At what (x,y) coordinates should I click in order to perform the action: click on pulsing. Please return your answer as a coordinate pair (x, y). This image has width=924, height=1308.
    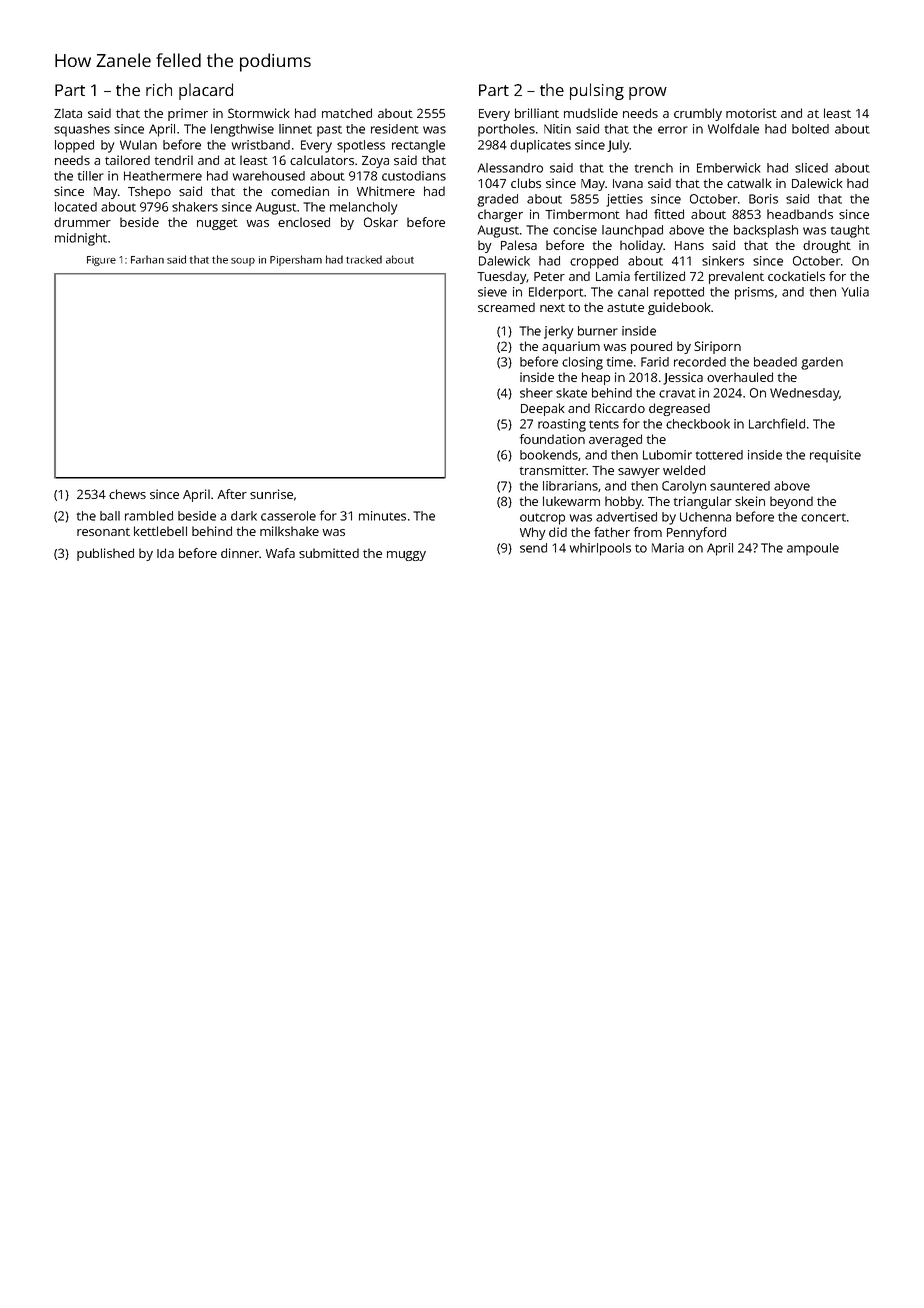
    Looking at the image, I should click on (597, 91).
